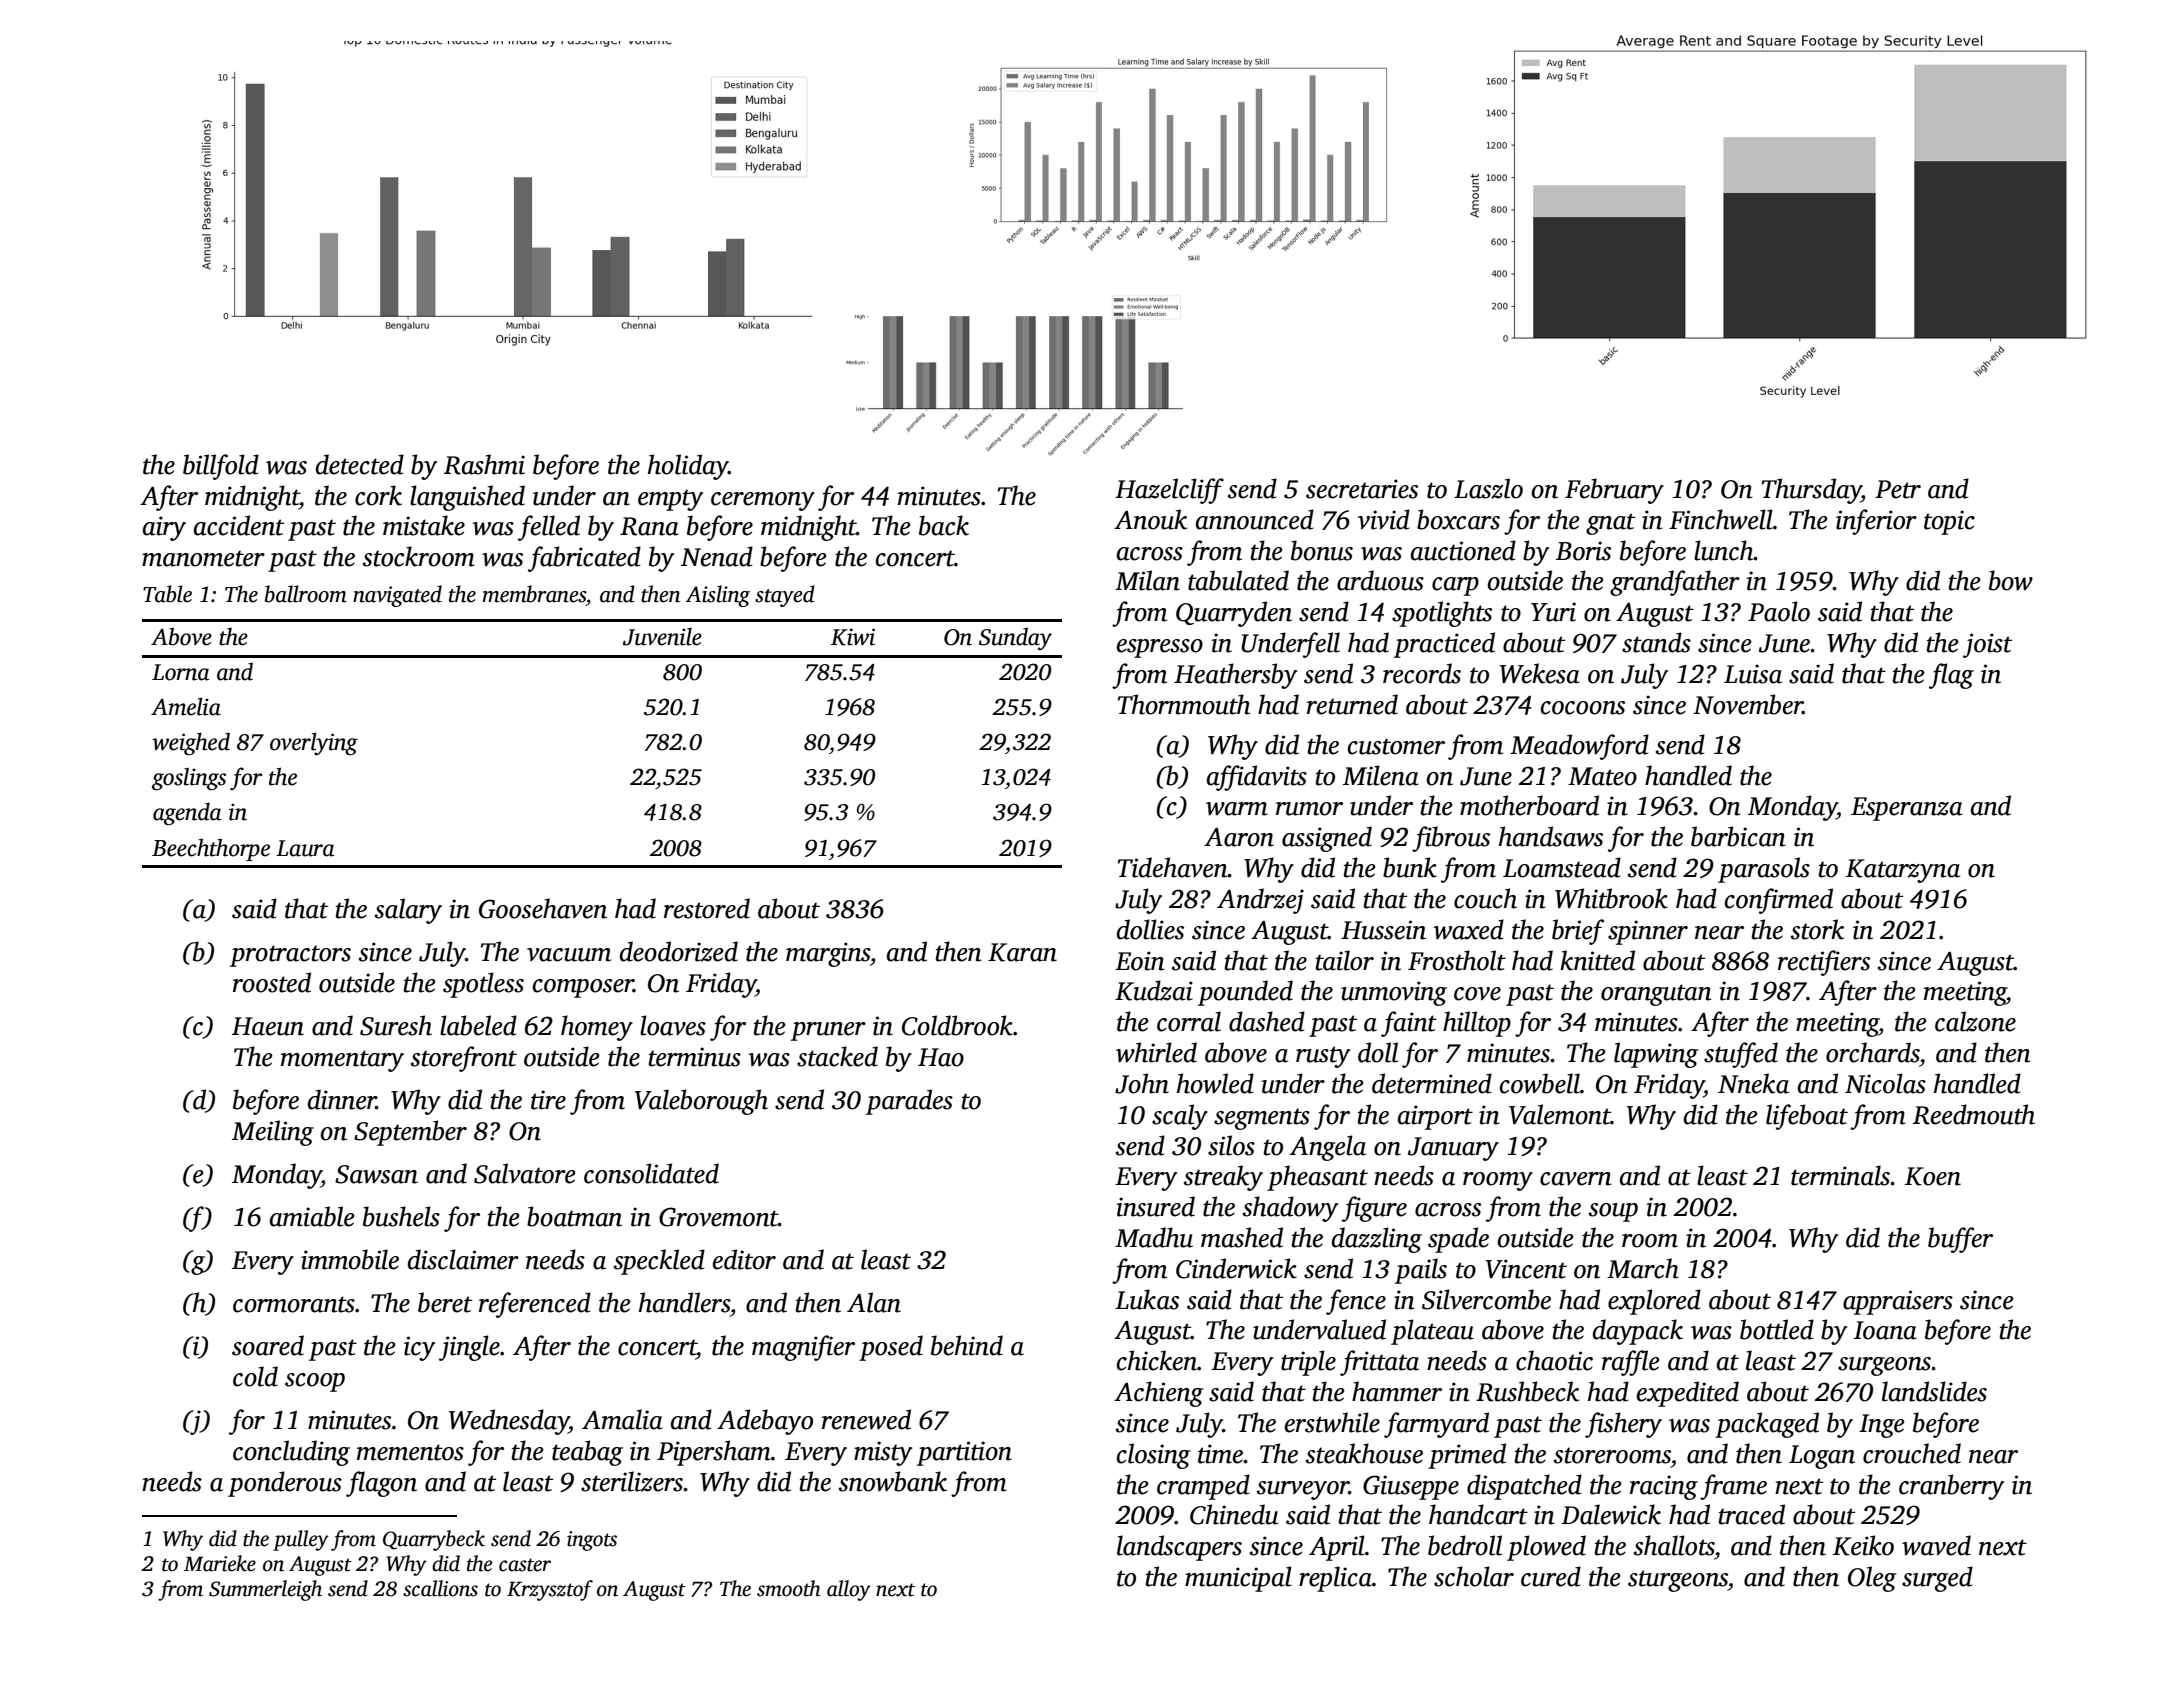 Image resolution: width=2178 pixels, height=1683 pixels. Describe the element at coordinates (688, 467) in the page. I see `holiday` at that location.
